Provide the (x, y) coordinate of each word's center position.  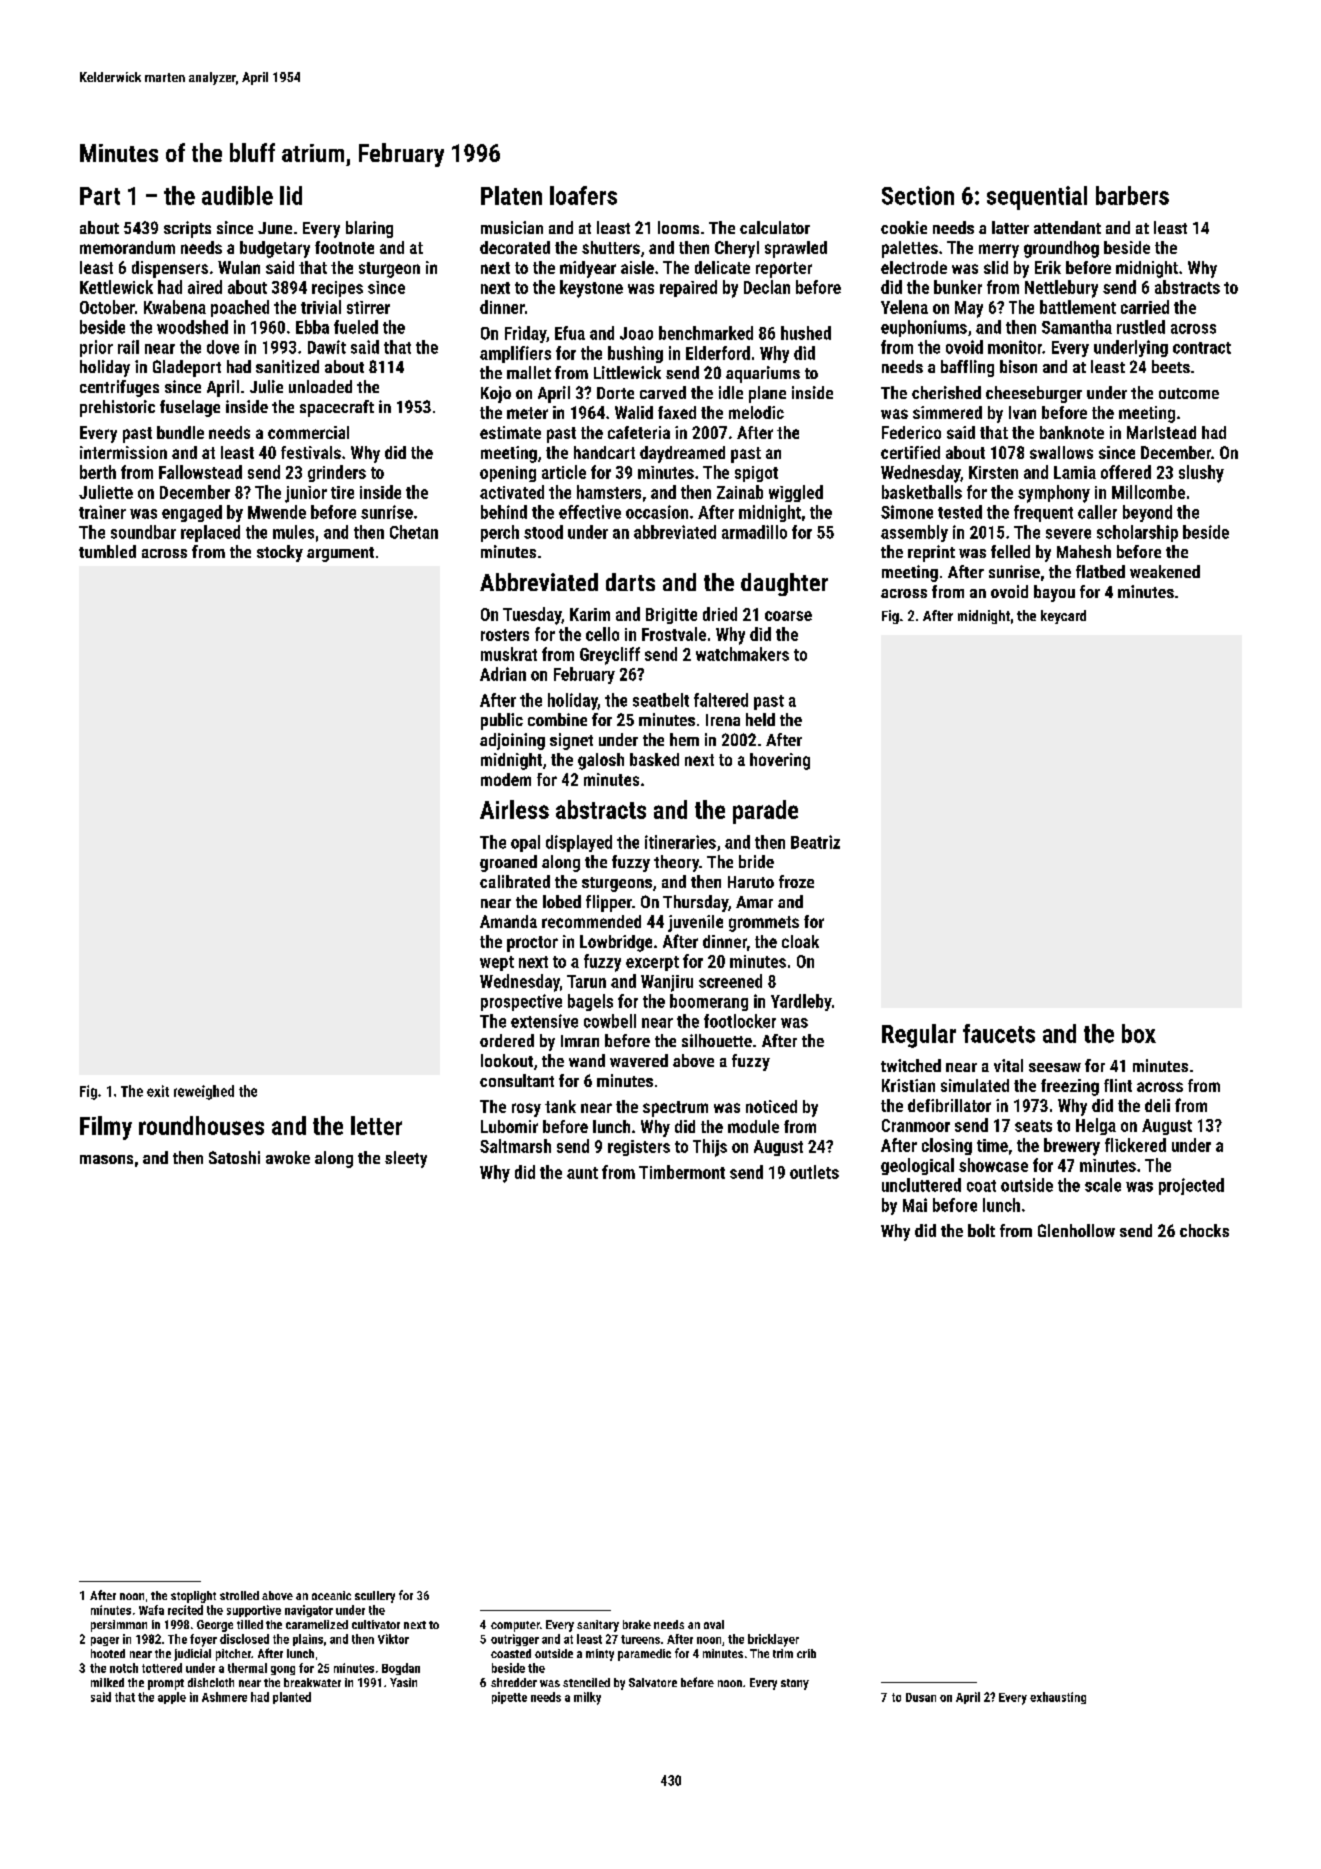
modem (506, 779)
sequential (1037, 198)
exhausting (1058, 1698)
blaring (369, 229)
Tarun (586, 981)
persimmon (119, 1626)
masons (106, 1159)
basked (654, 759)
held (760, 719)
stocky (280, 553)
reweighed (204, 1092)
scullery (375, 1597)
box (1139, 1033)
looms (678, 227)
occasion (657, 512)
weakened (1165, 571)
